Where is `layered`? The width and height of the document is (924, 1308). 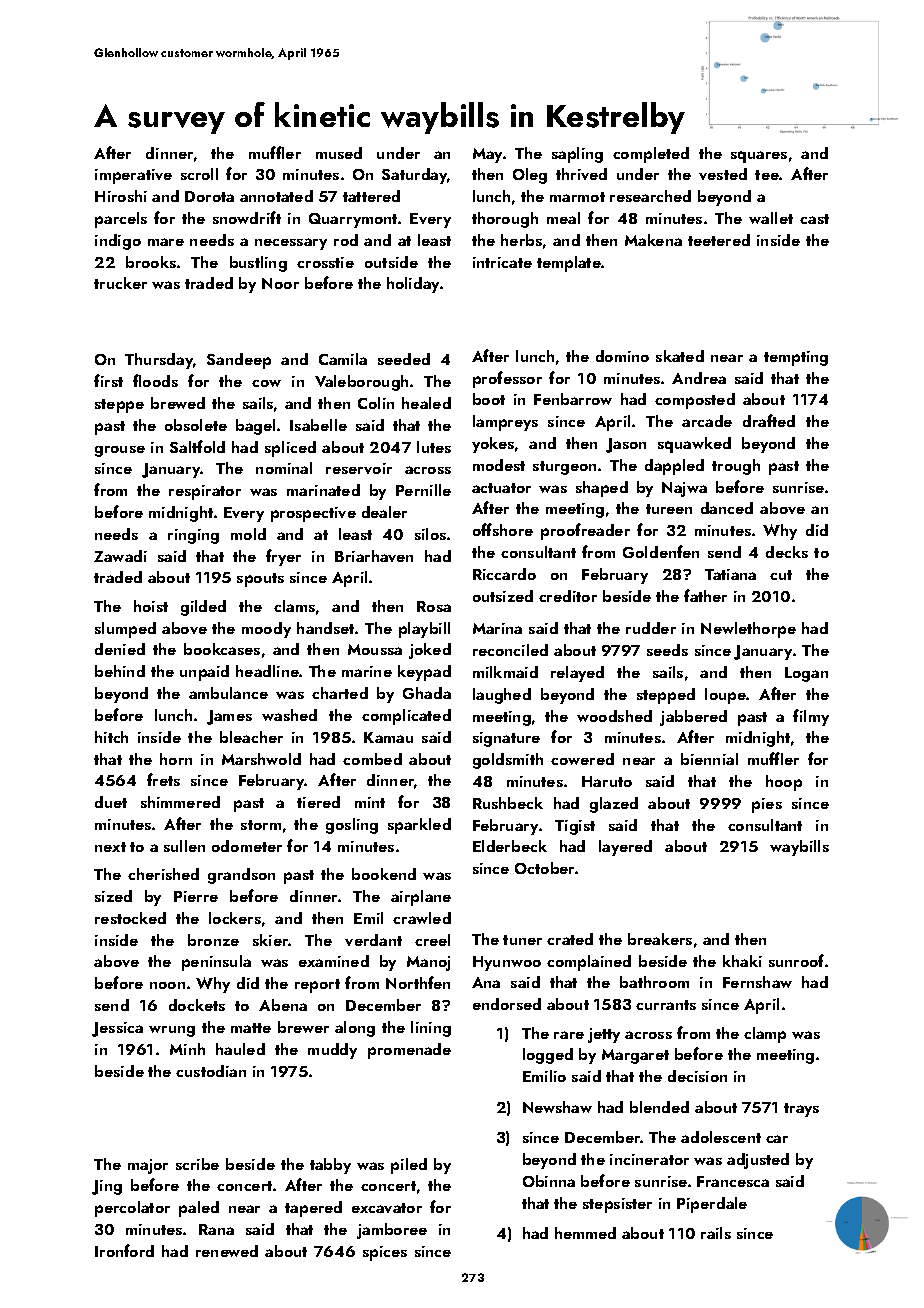
layered is located at coordinates (625, 848).
